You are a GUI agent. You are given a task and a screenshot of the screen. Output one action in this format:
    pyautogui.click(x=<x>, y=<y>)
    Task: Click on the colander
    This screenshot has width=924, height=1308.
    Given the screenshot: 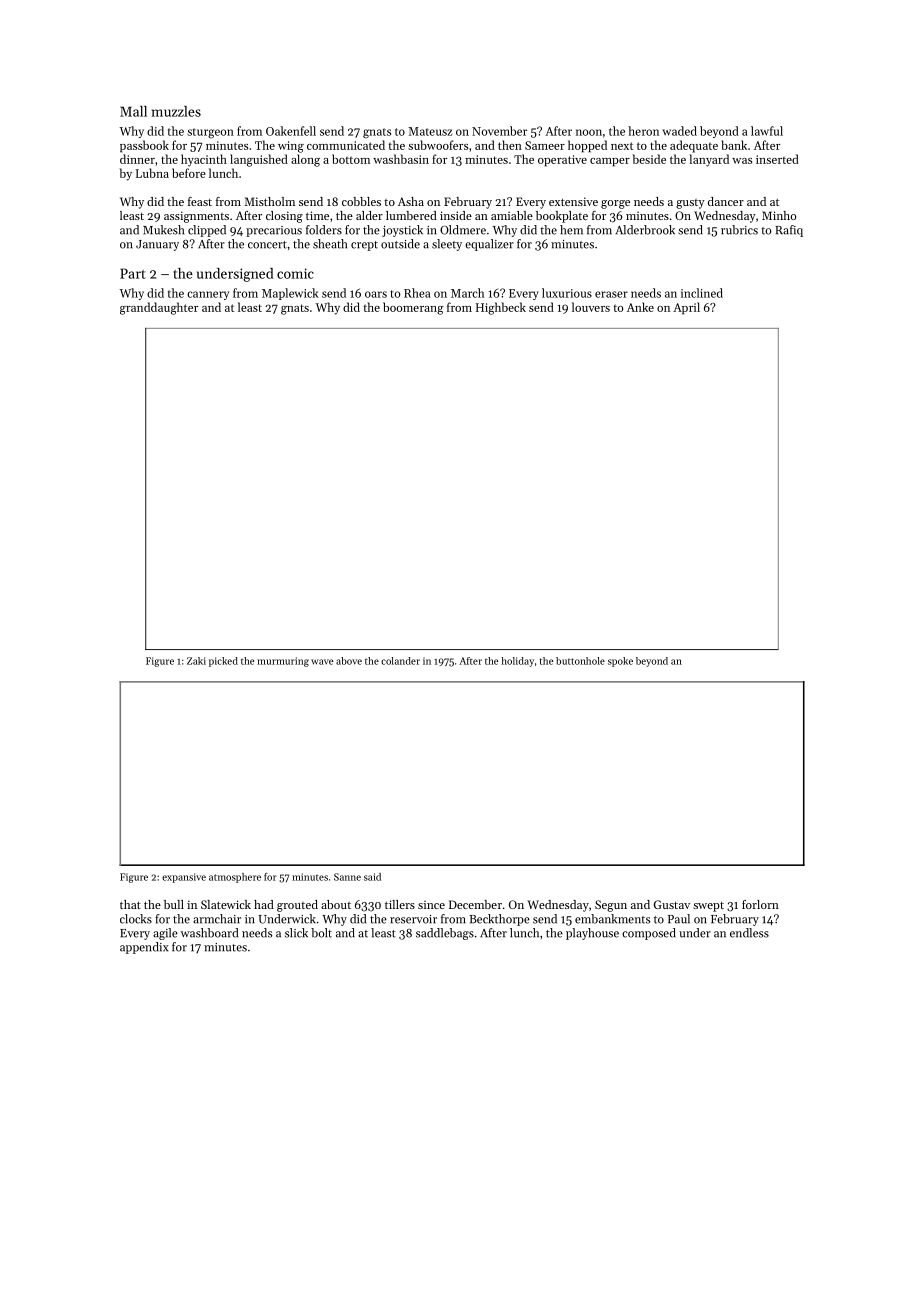 What is the action you would take?
    pyautogui.click(x=400, y=661)
